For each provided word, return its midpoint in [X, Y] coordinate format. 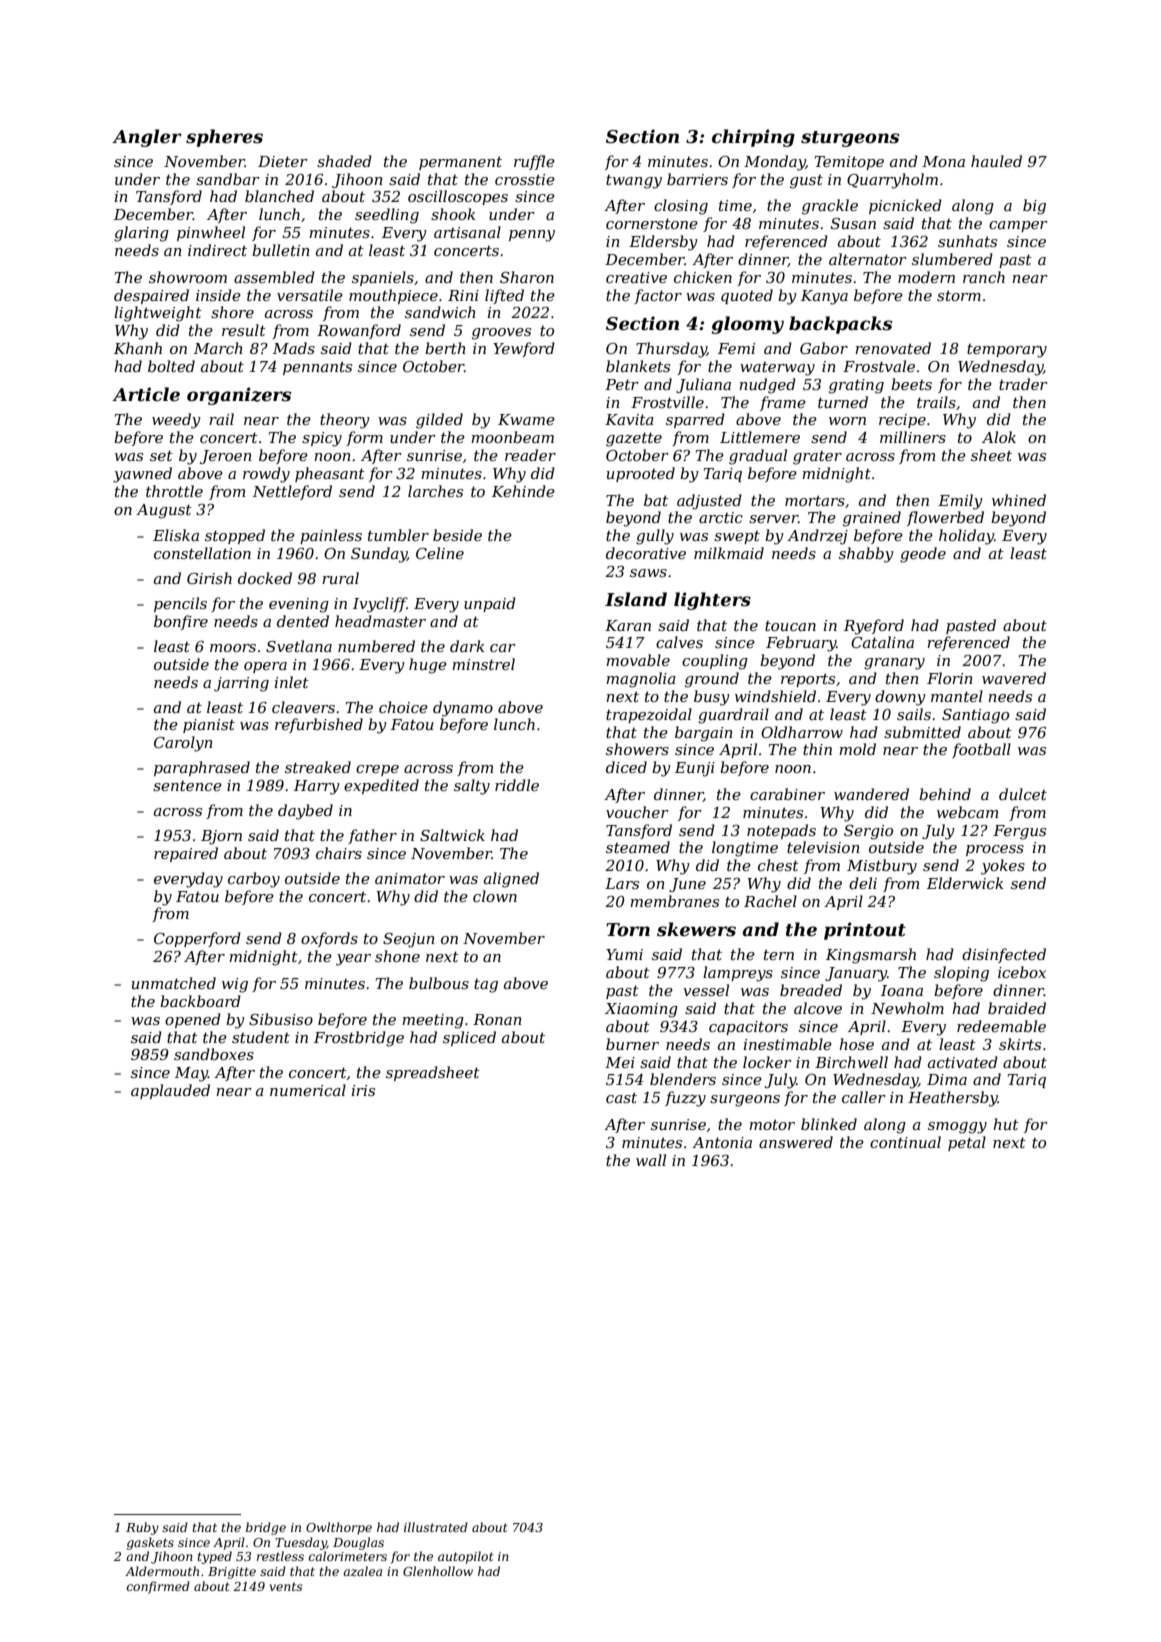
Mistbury [882, 867]
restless [280, 1556]
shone [397, 956]
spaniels [383, 278]
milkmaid [729, 553]
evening [299, 605]
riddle [517, 785]
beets [911, 384]
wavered [1014, 678]
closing [681, 207]
